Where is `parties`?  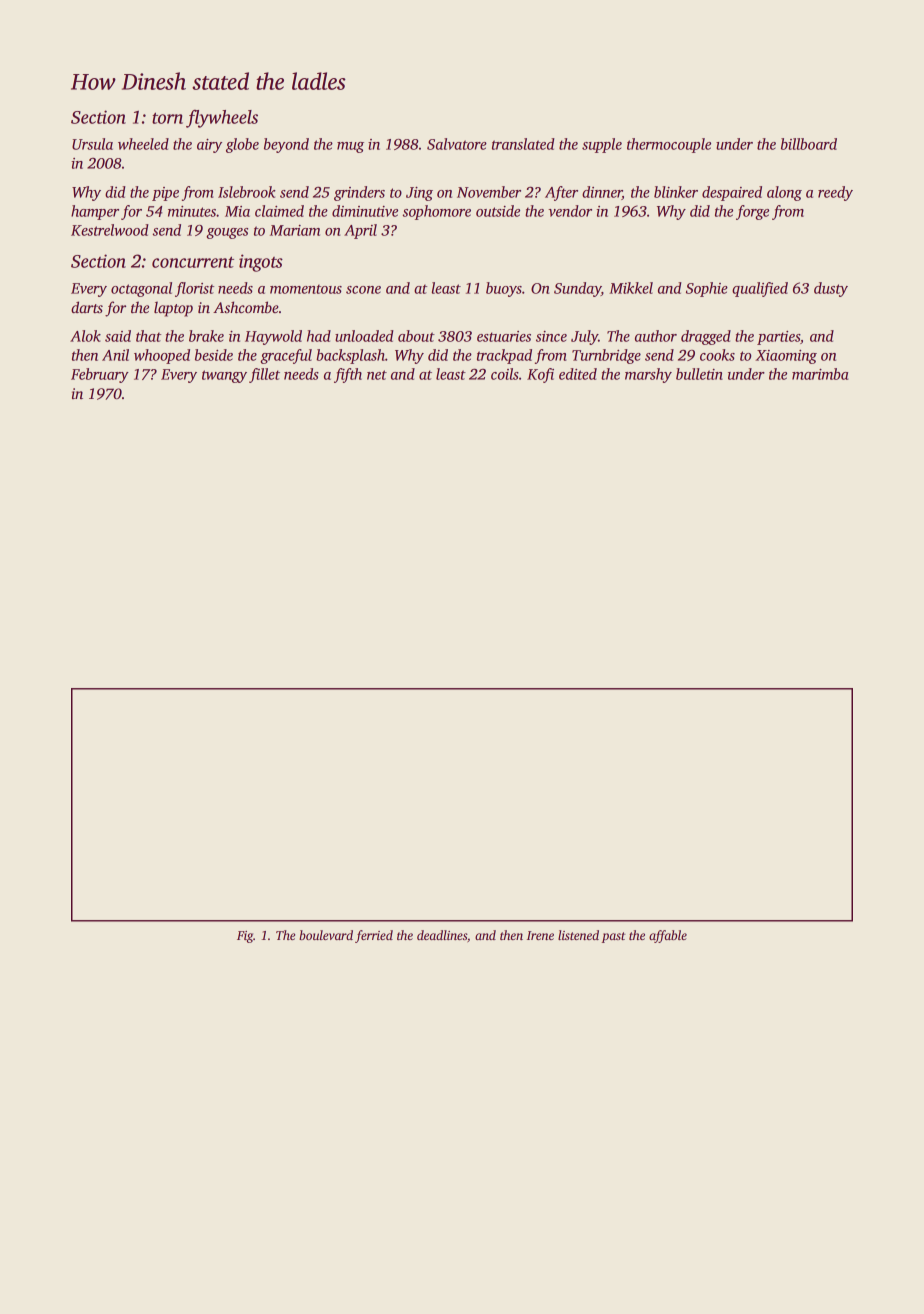 parties is located at coordinates (778, 338).
